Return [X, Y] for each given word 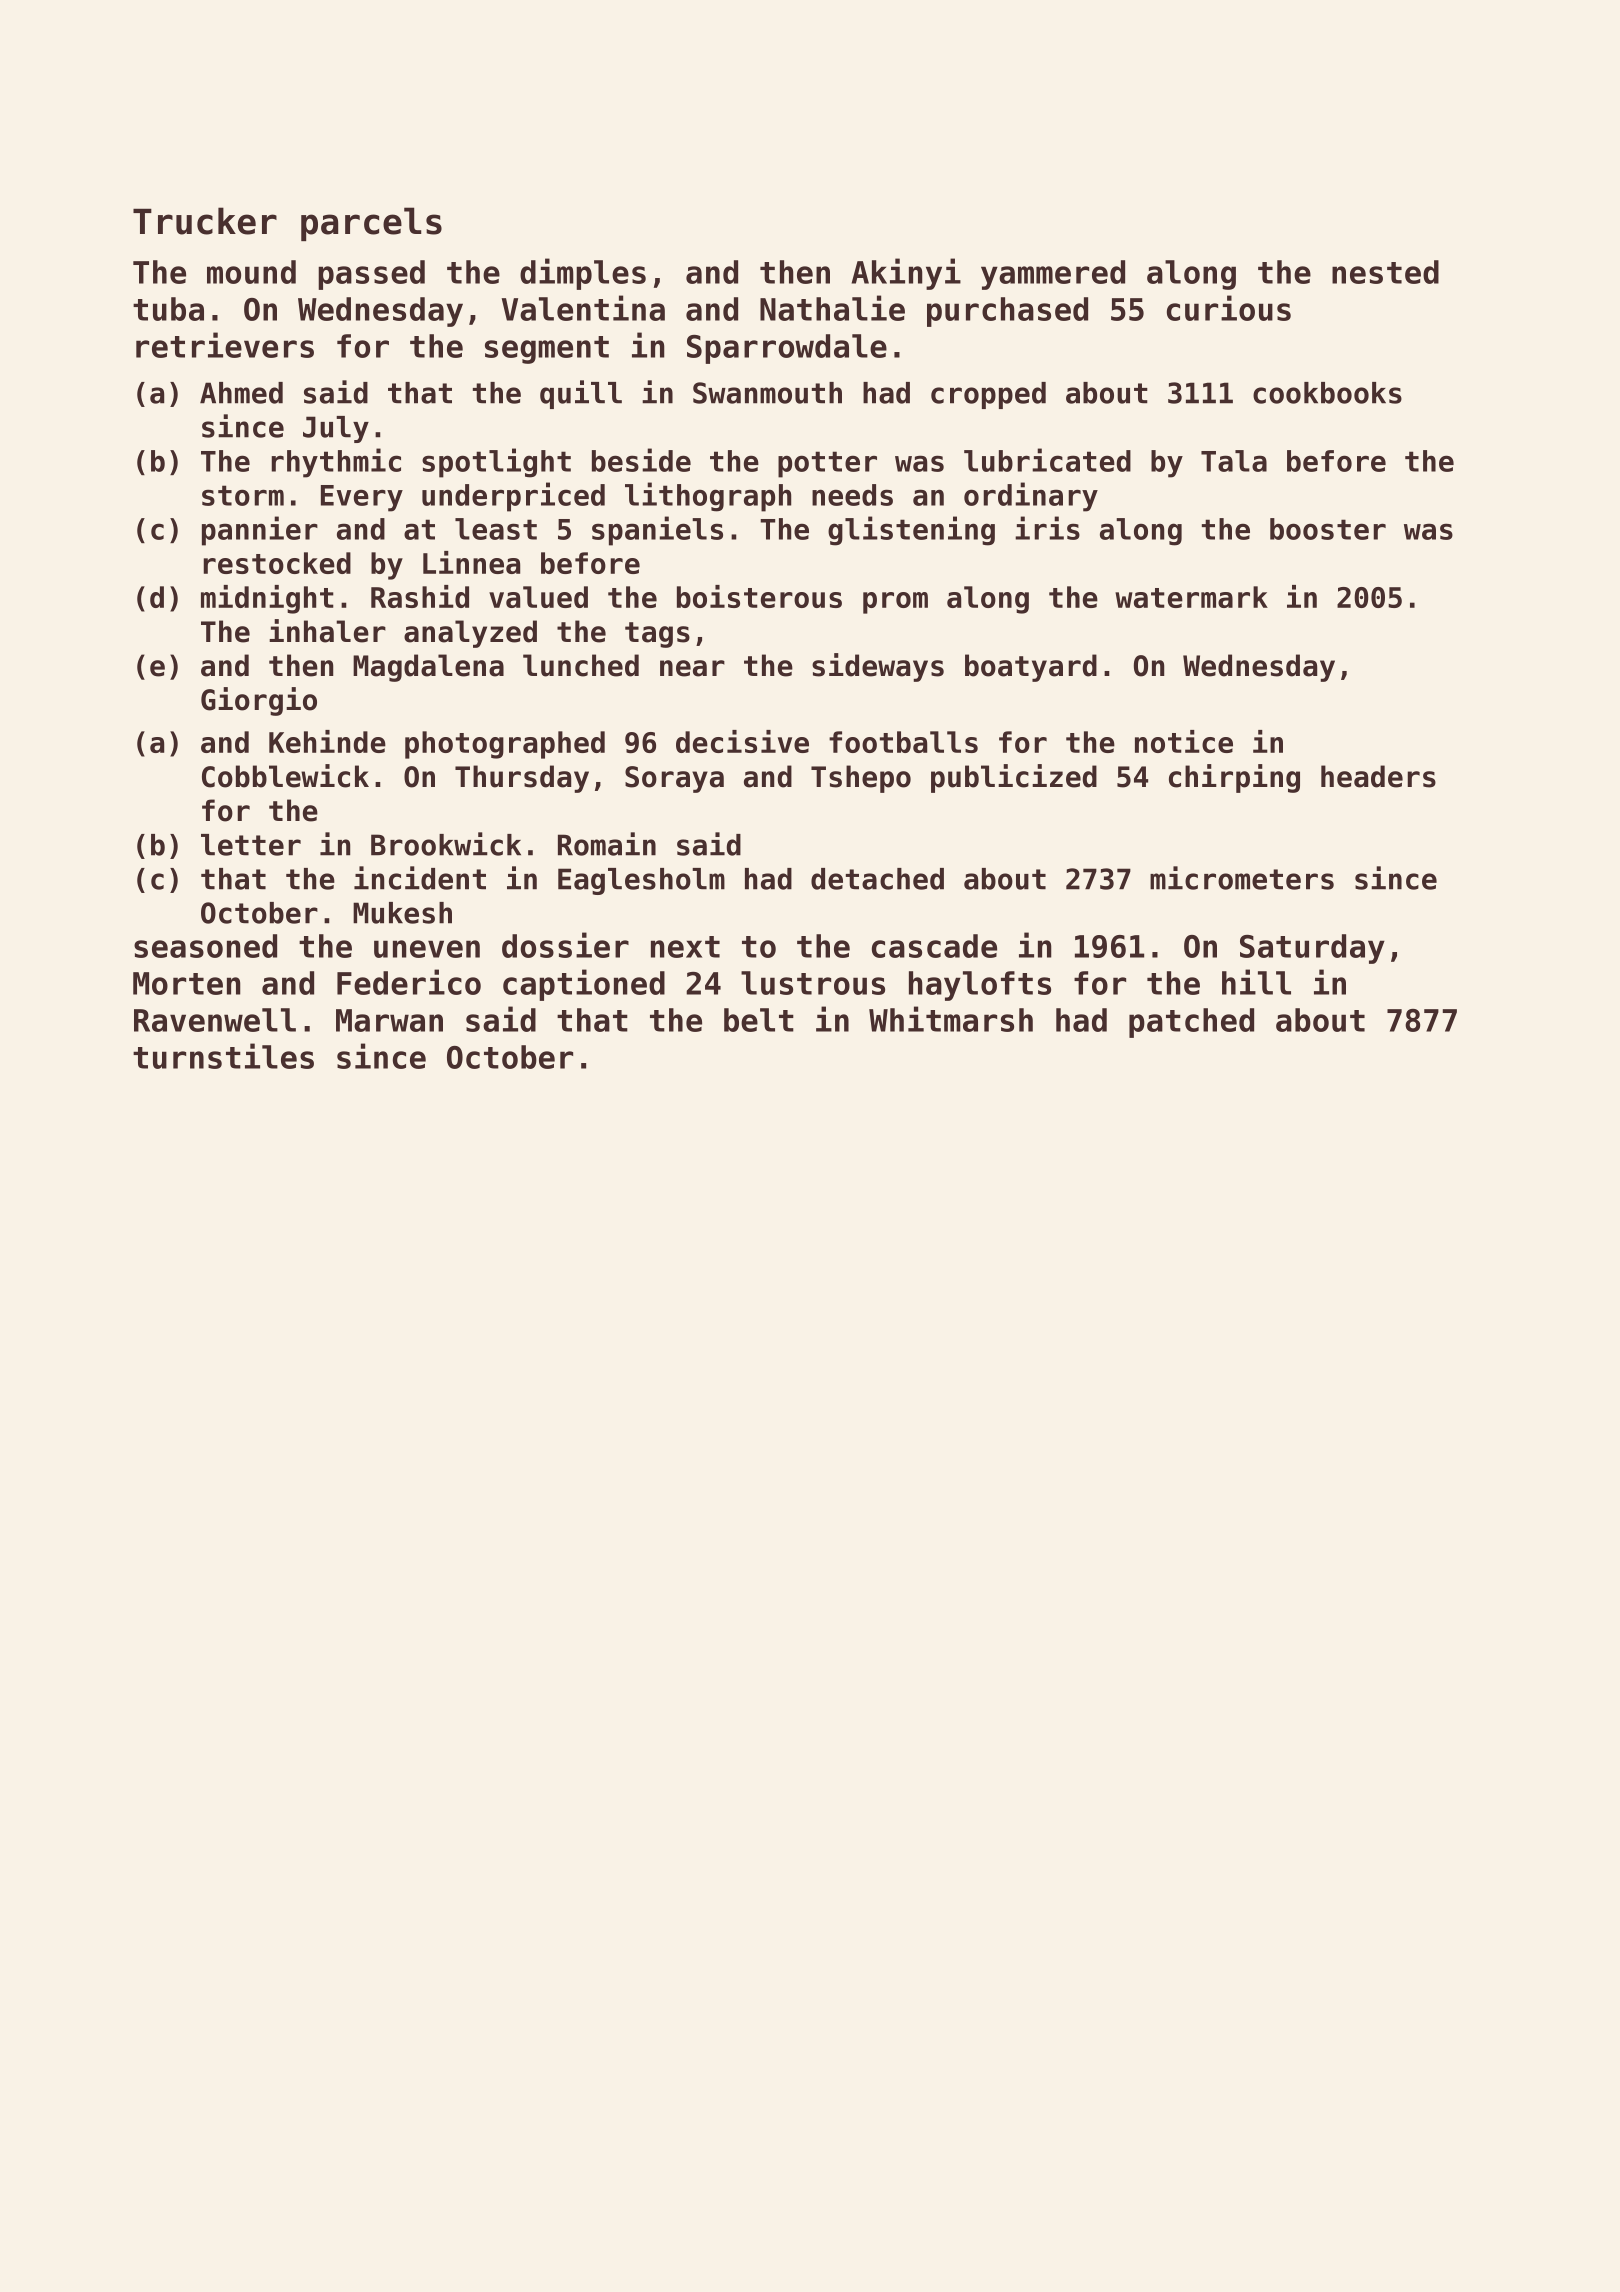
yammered [1053, 275]
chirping [1234, 778]
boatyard [1031, 668]
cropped [988, 395]
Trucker [205, 221]
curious [1229, 308]
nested [1385, 272]
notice [1184, 741]
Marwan [389, 1020]
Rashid [420, 596]
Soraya [674, 779]
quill [581, 394]
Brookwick [446, 844]
